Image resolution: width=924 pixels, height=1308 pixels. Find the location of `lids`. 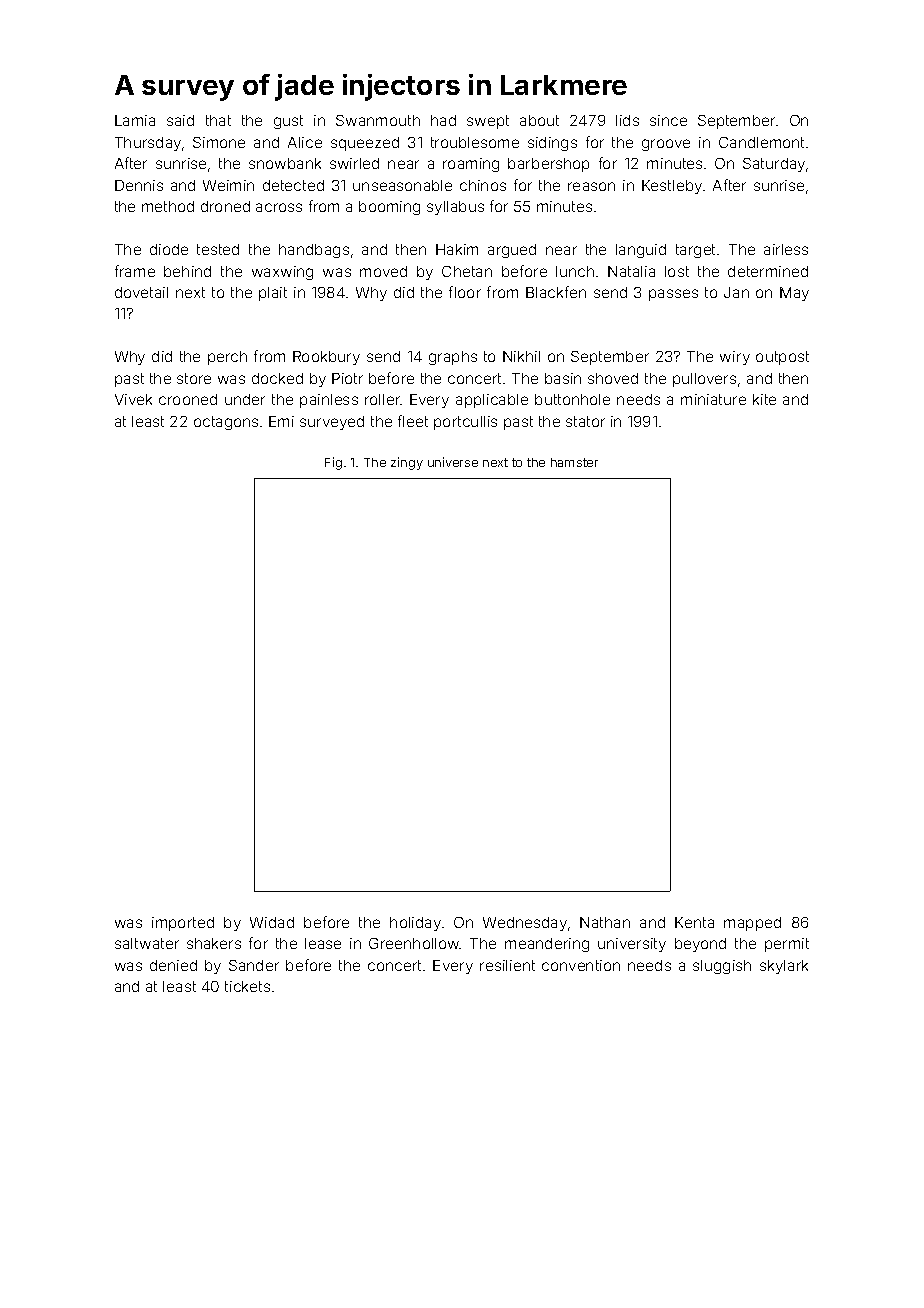

lids is located at coordinates (627, 120).
